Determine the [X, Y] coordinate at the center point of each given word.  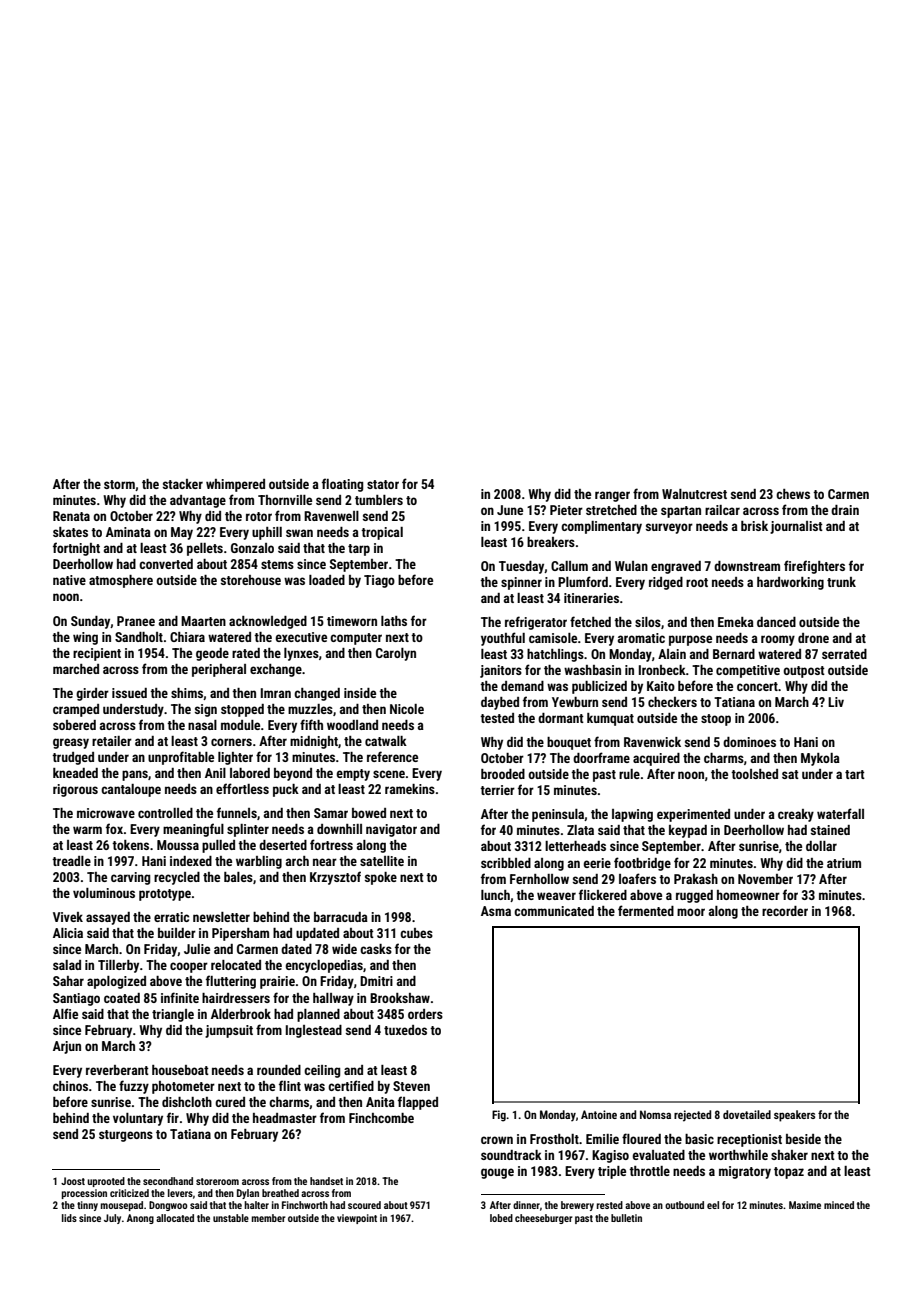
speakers [794, 1116]
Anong [140, 1219]
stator [383, 484]
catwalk [386, 741]
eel [713, 1205]
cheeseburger [544, 1219]
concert [757, 686]
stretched [611, 510]
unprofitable [181, 758]
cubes [416, 933]
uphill [267, 533]
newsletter [221, 917]
